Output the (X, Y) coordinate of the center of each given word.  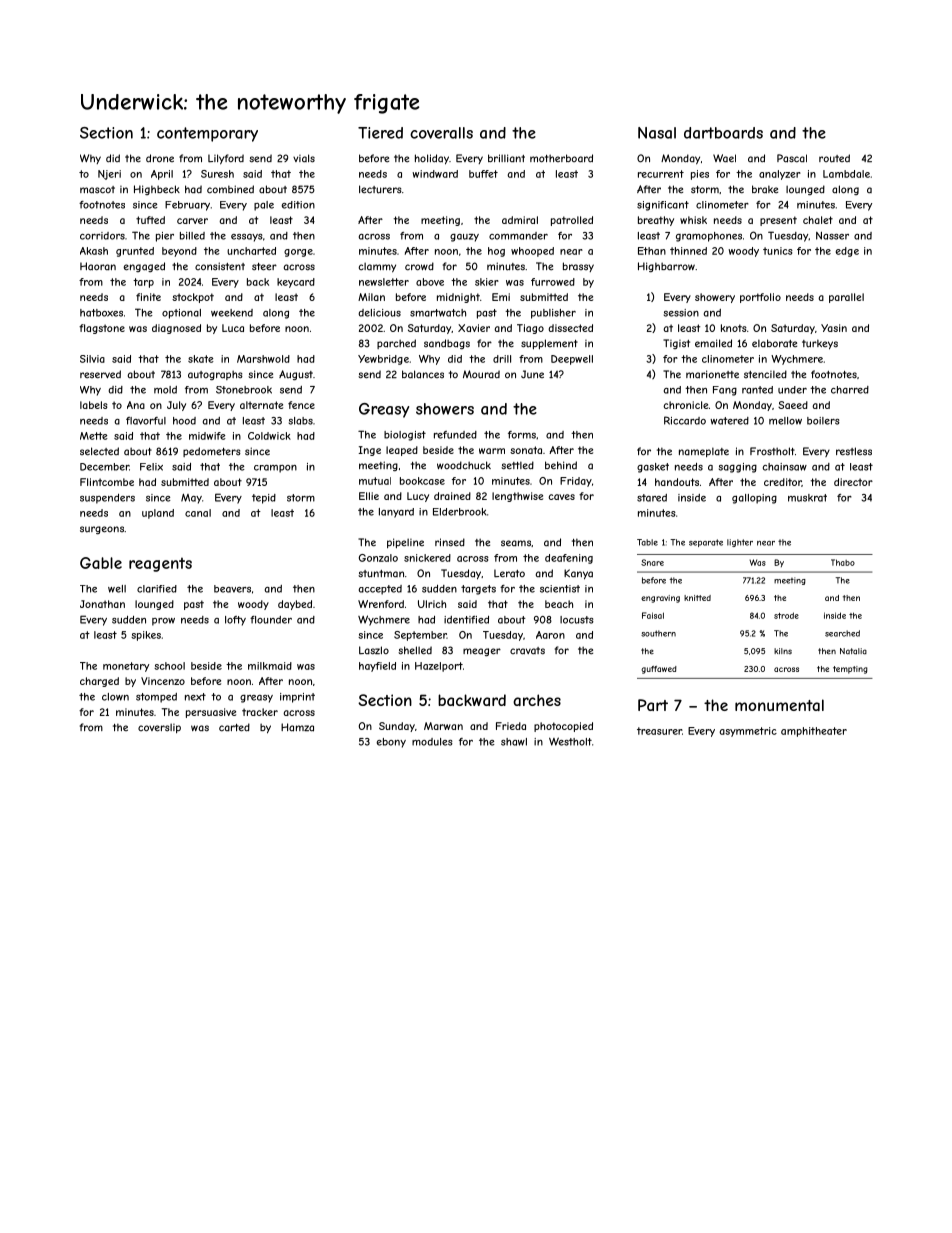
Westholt (570, 741)
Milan (371, 297)
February (187, 206)
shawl (514, 742)
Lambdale (846, 174)
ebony (391, 743)
